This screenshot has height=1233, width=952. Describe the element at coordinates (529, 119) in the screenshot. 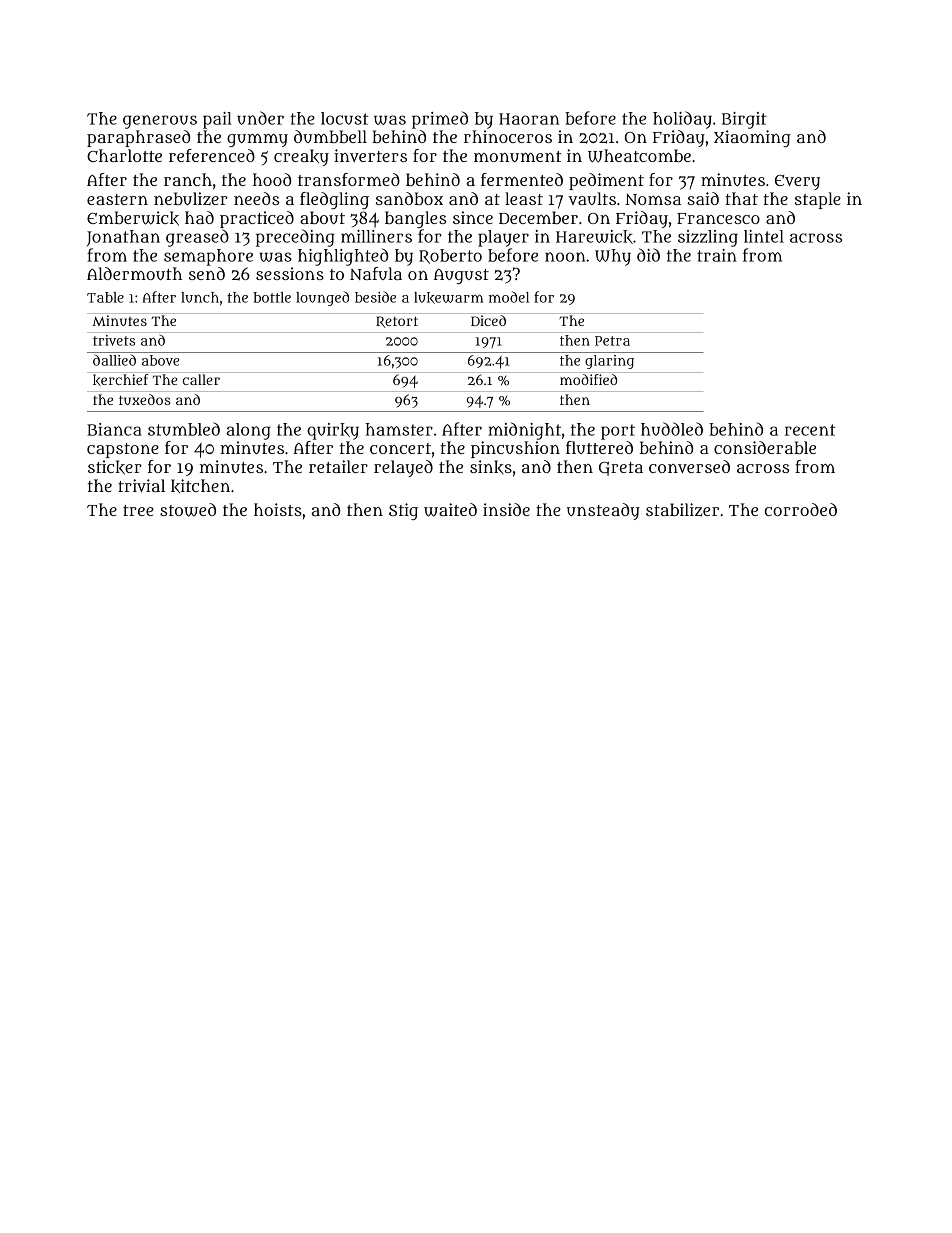

I see `Haoran` at that location.
